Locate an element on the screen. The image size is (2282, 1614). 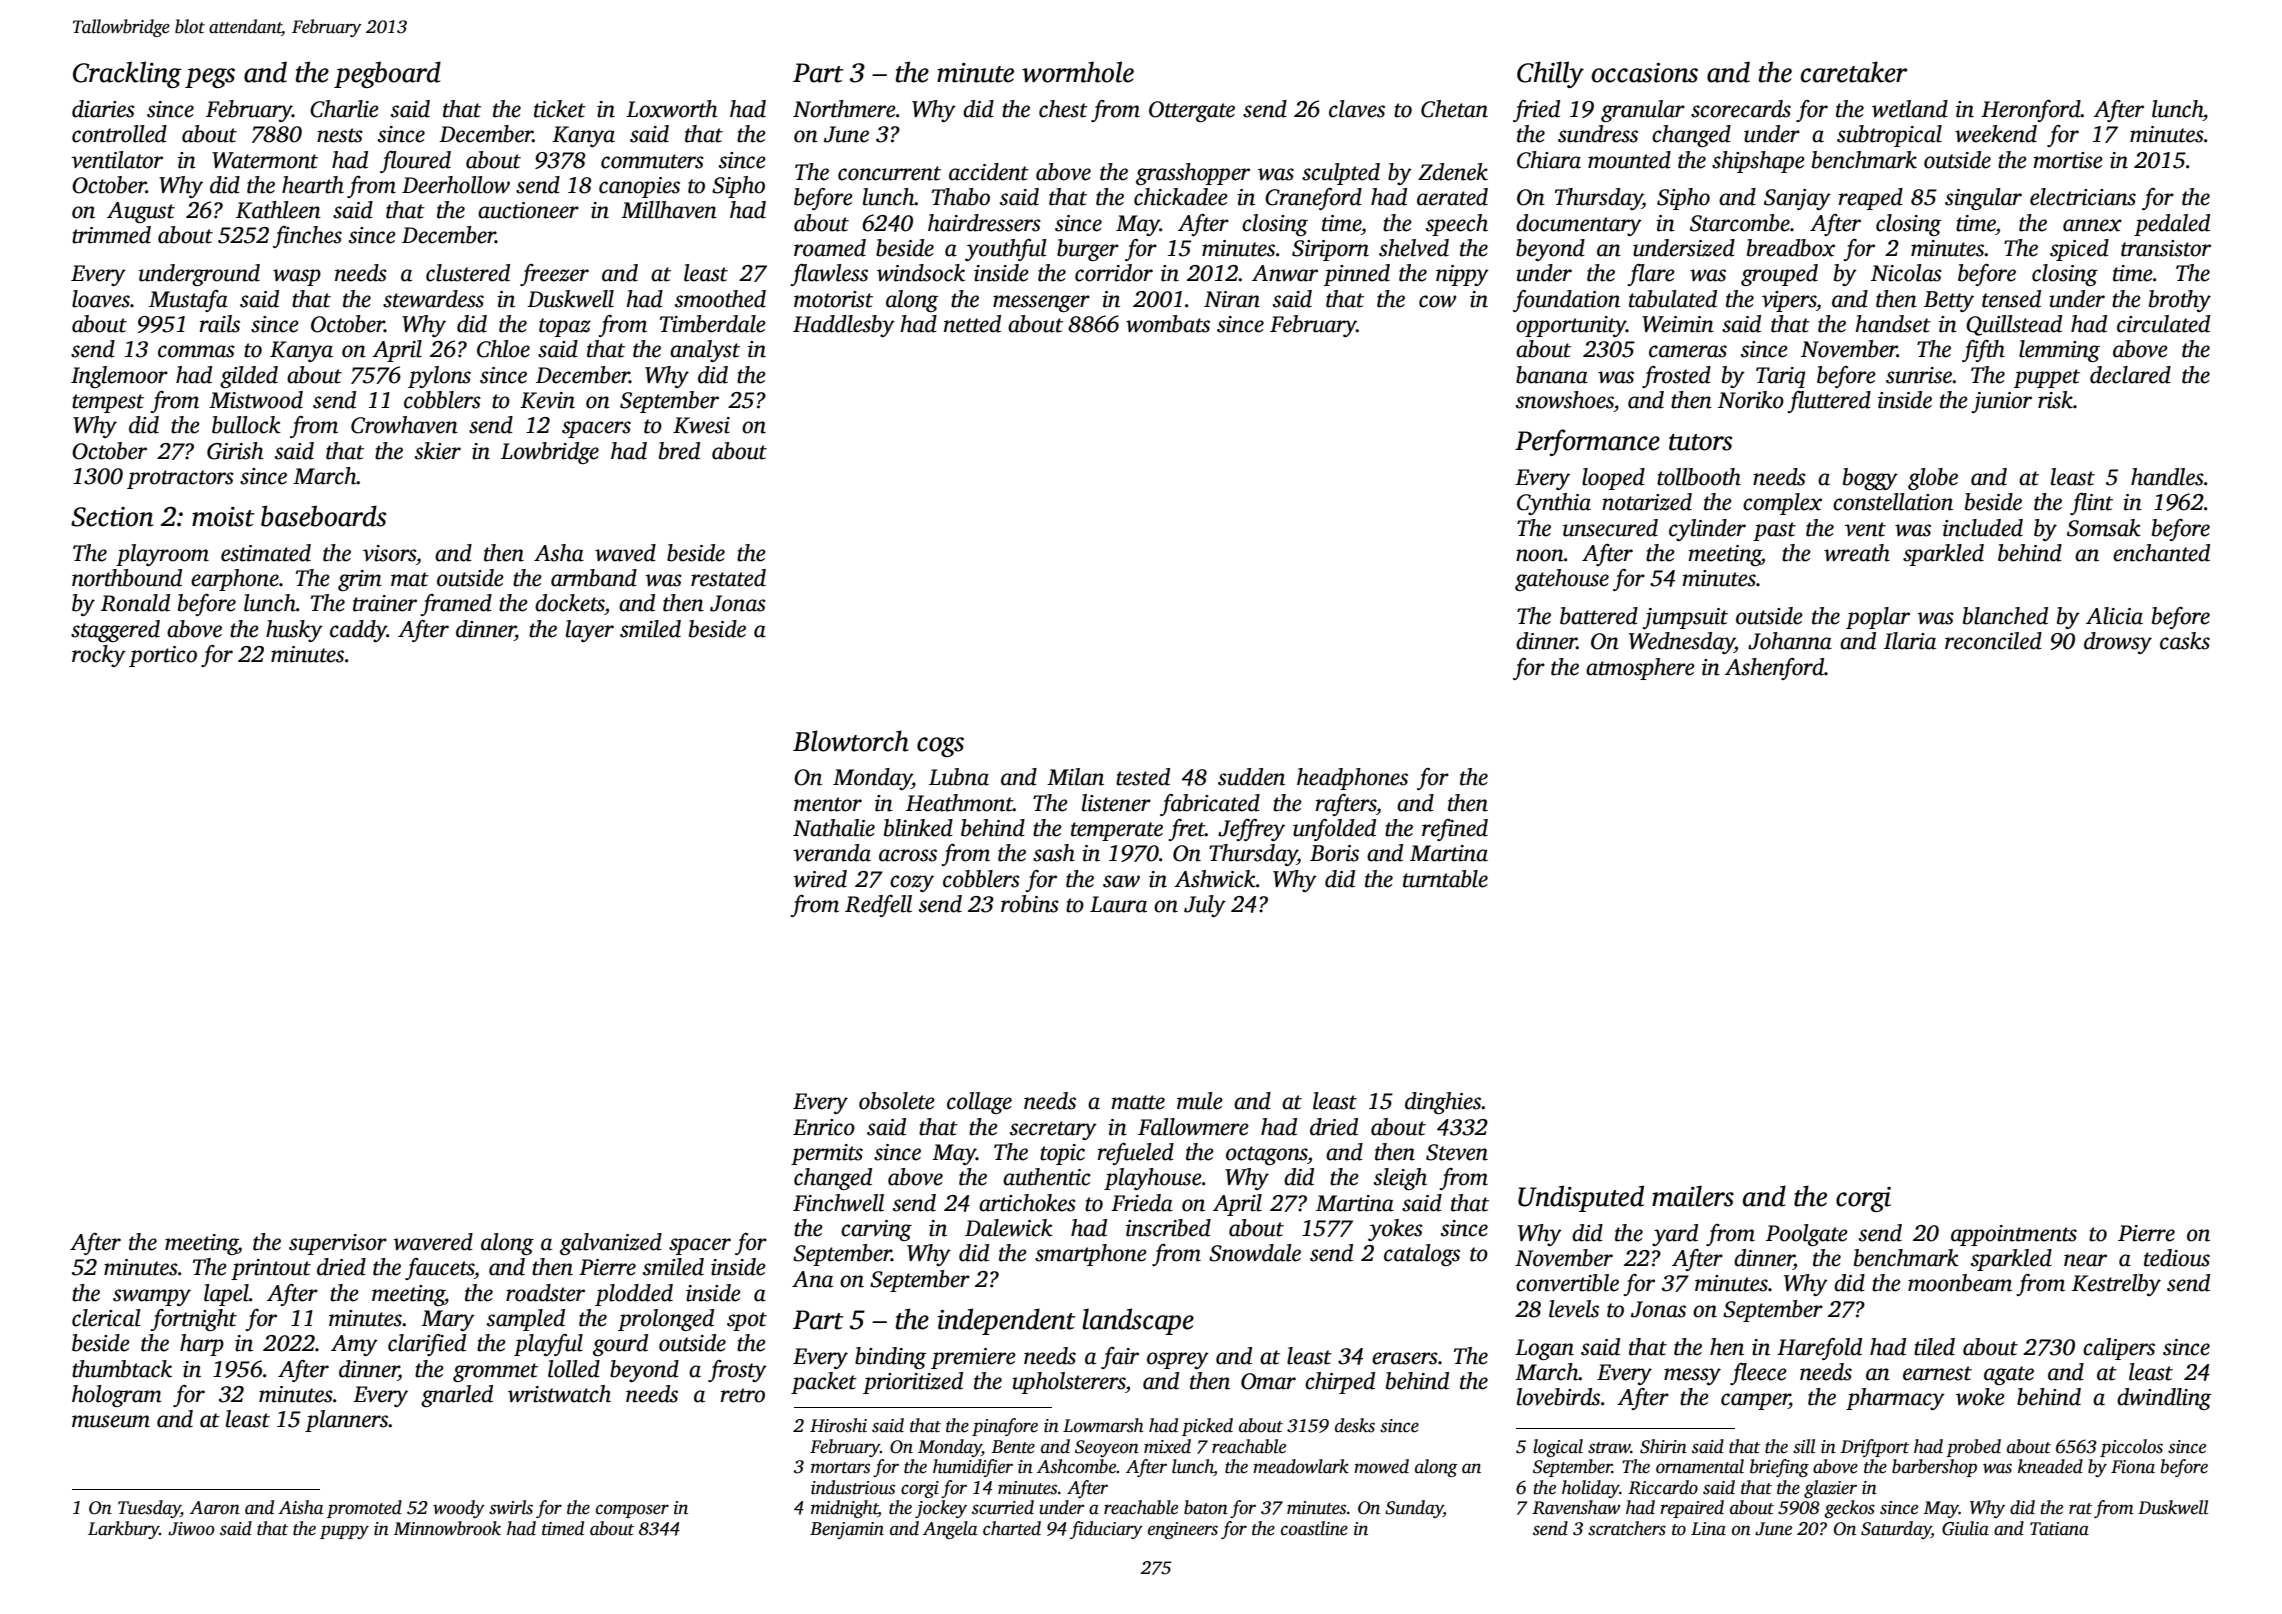
wired is located at coordinates (820, 879).
